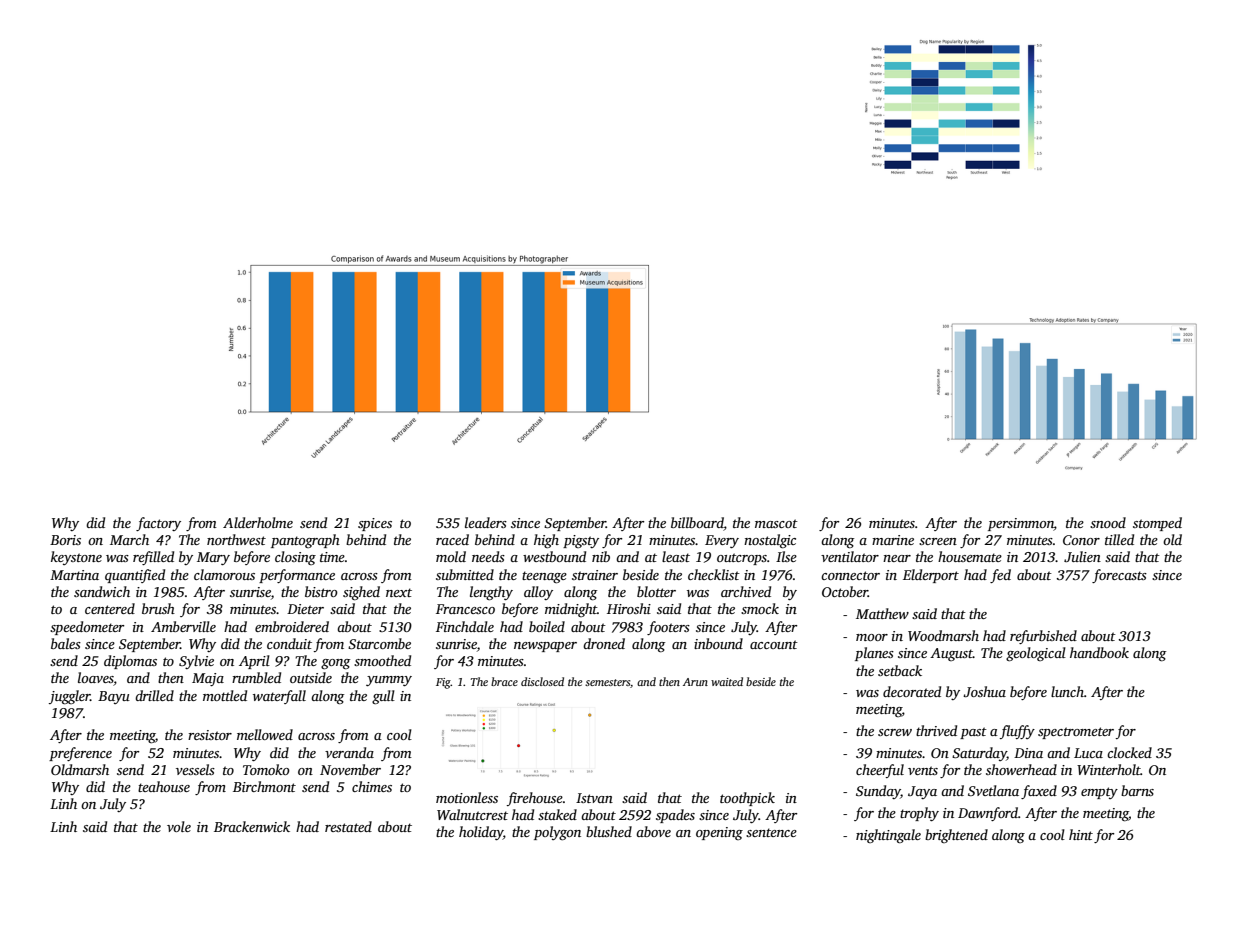 This image has width=1233, height=952. Describe the element at coordinates (349, 752) in the image. I see `veranda` at that location.
